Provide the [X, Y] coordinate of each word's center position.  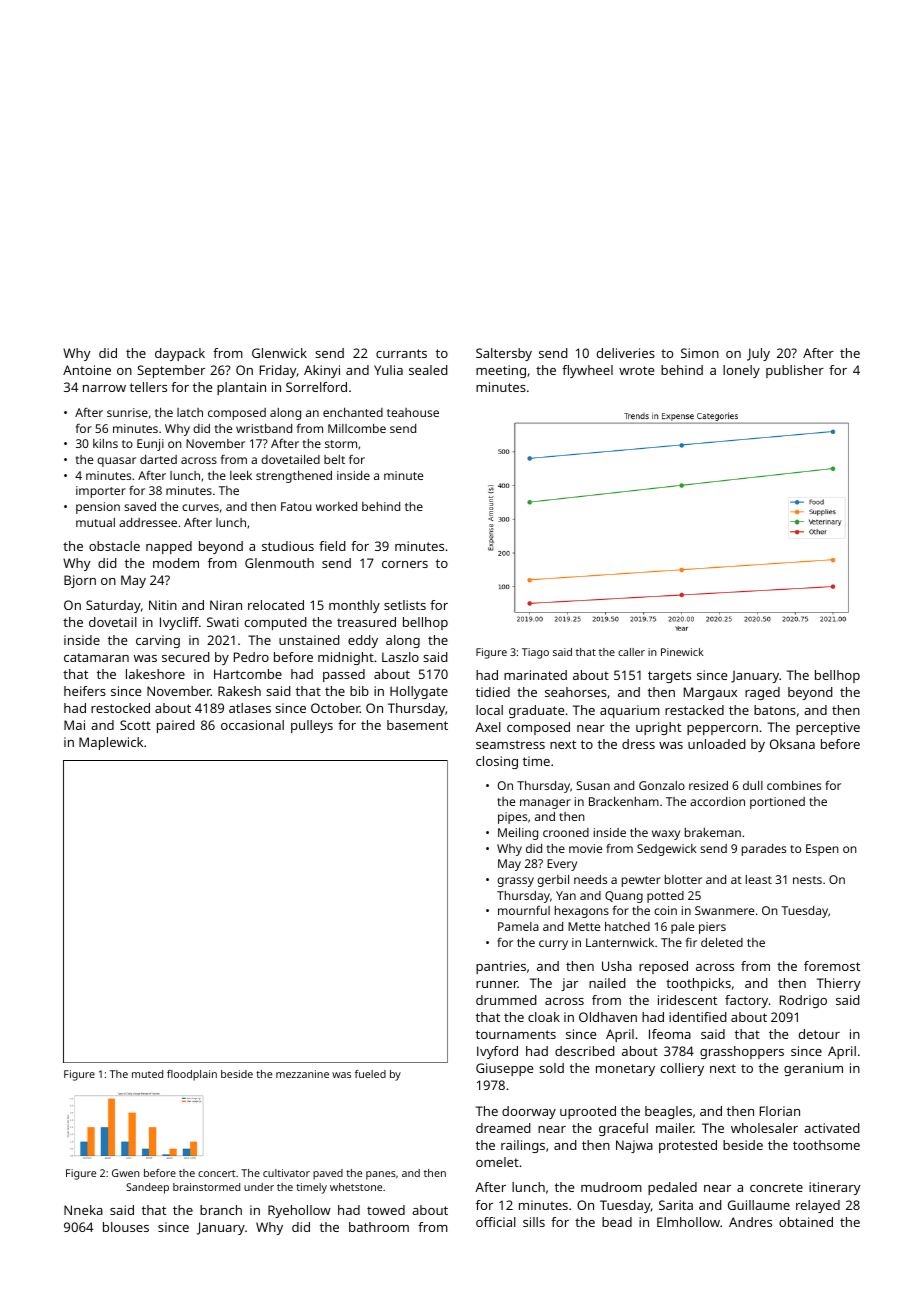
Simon [700, 353]
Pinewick [682, 652]
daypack [180, 354]
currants [401, 353]
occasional [252, 725]
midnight [346, 658]
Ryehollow [299, 1211]
